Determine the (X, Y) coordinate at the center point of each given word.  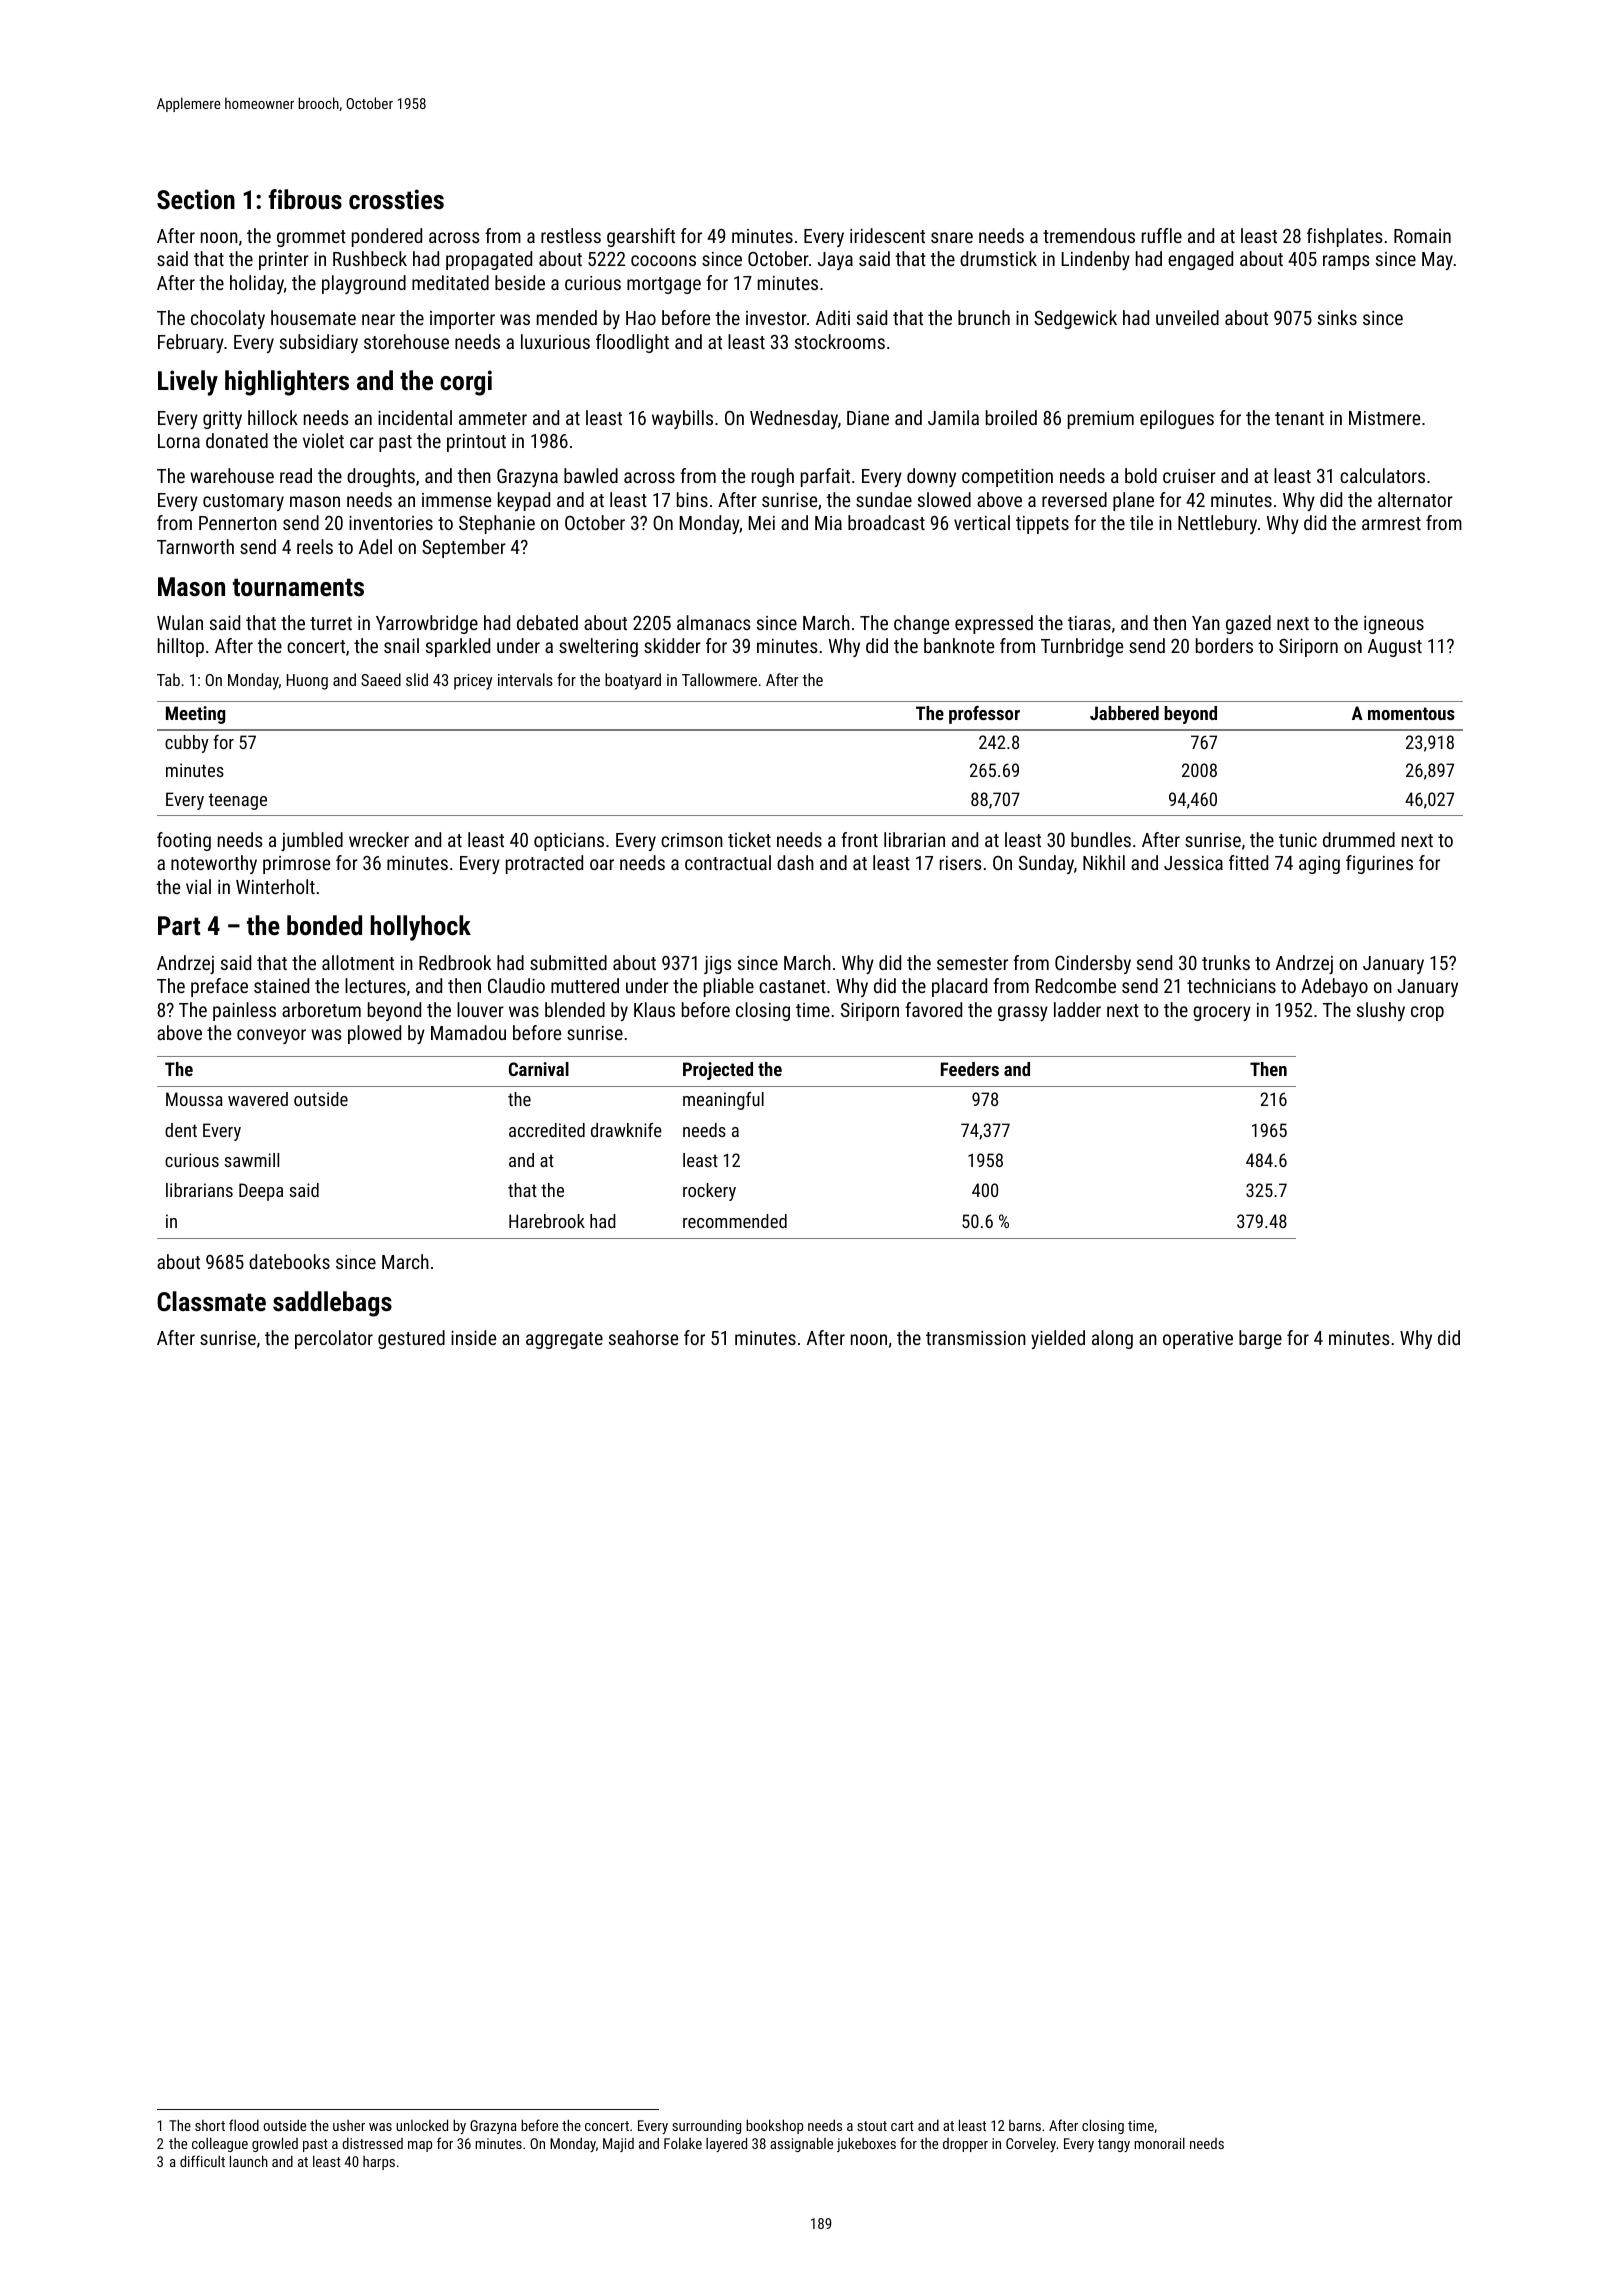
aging (1319, 865)
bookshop (774, 2126)
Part (179, 925)
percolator (334, 1339)
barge (1260, 1339)
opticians (569, 842)
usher (349, 2125)
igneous (1394, 625)
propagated (489, 260)
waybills (682, 419)
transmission (976, 1338)
